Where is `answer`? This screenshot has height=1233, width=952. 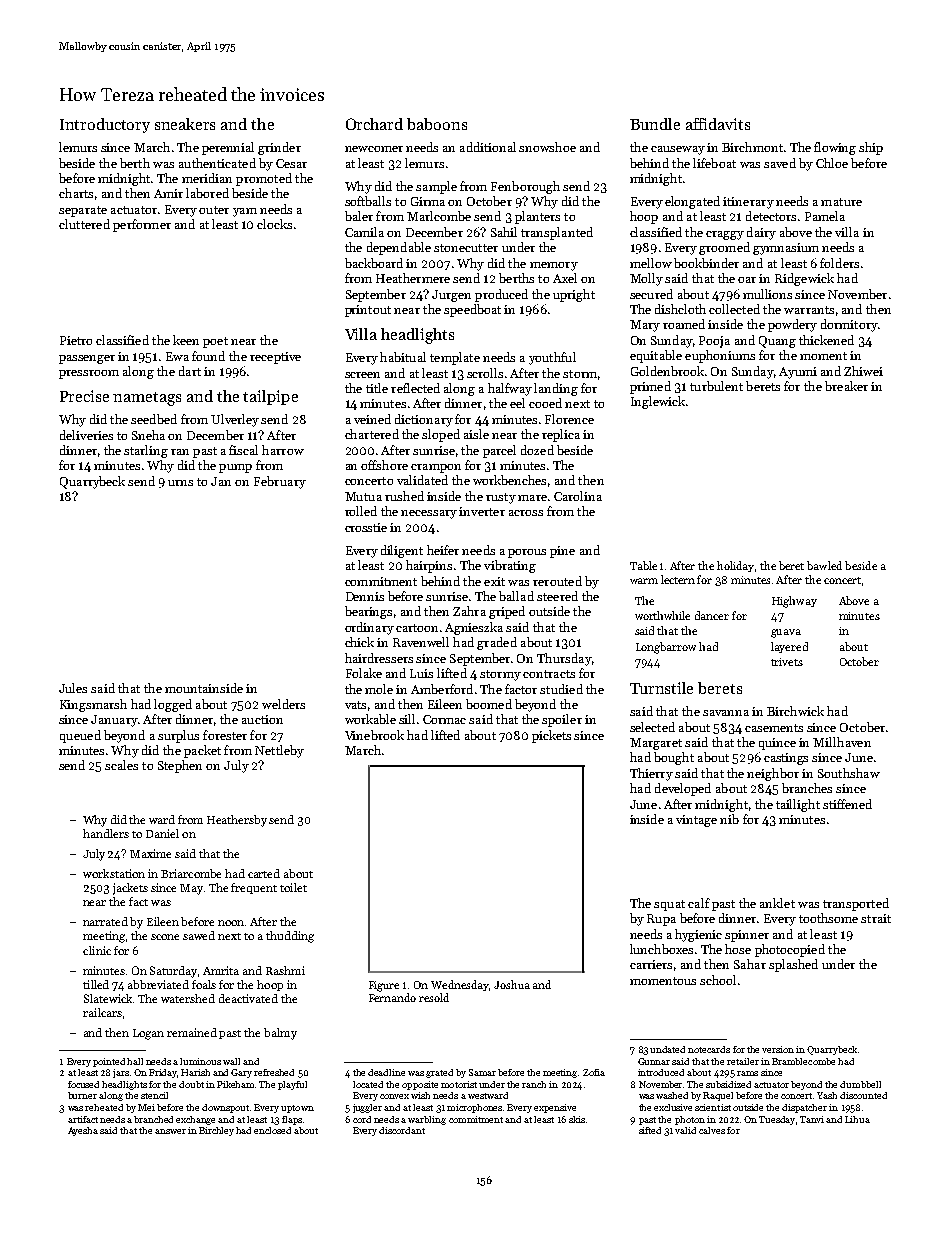
answer is located at coordinates (170, 1131).
